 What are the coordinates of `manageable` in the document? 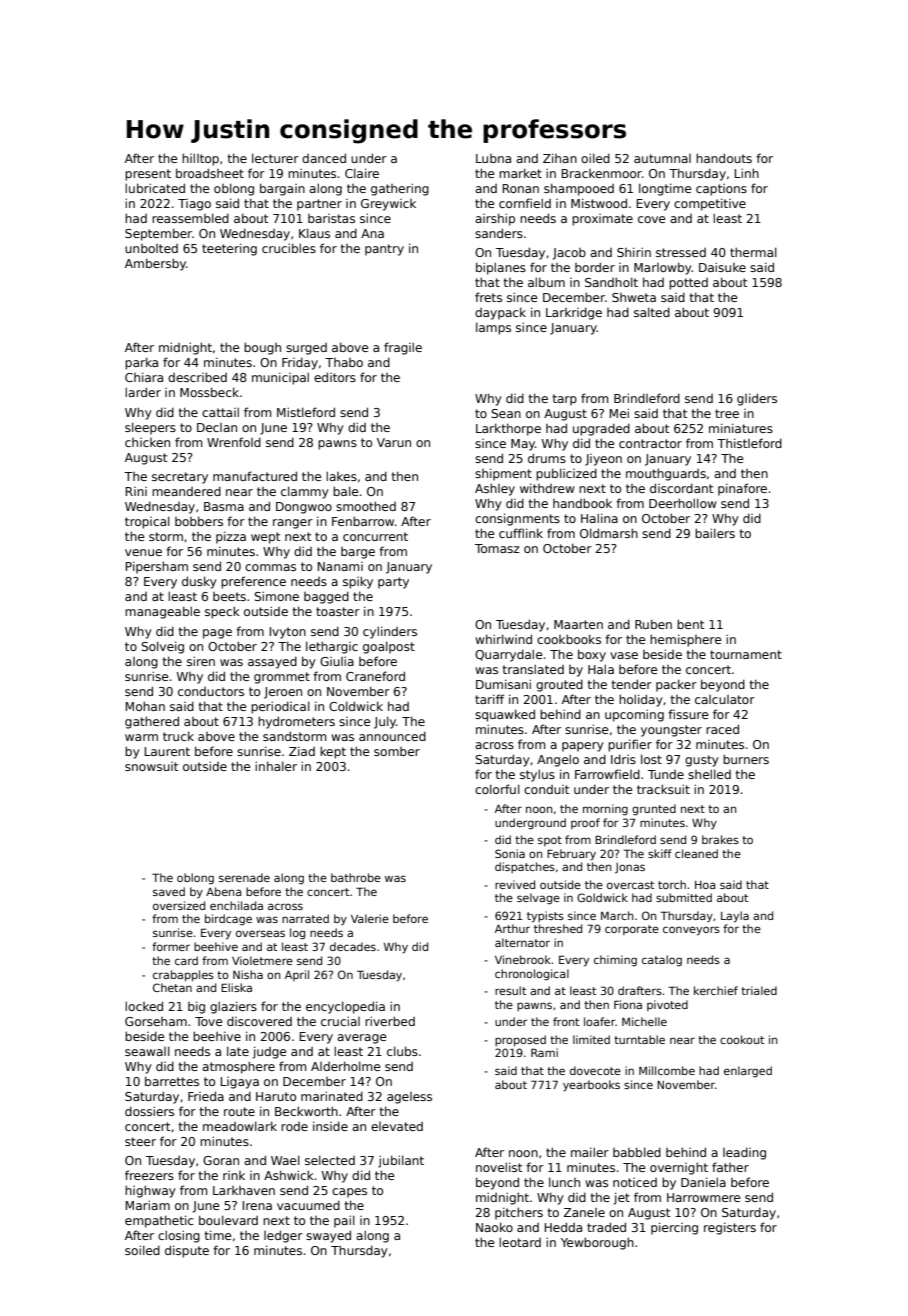 It's located at (162, 612).
